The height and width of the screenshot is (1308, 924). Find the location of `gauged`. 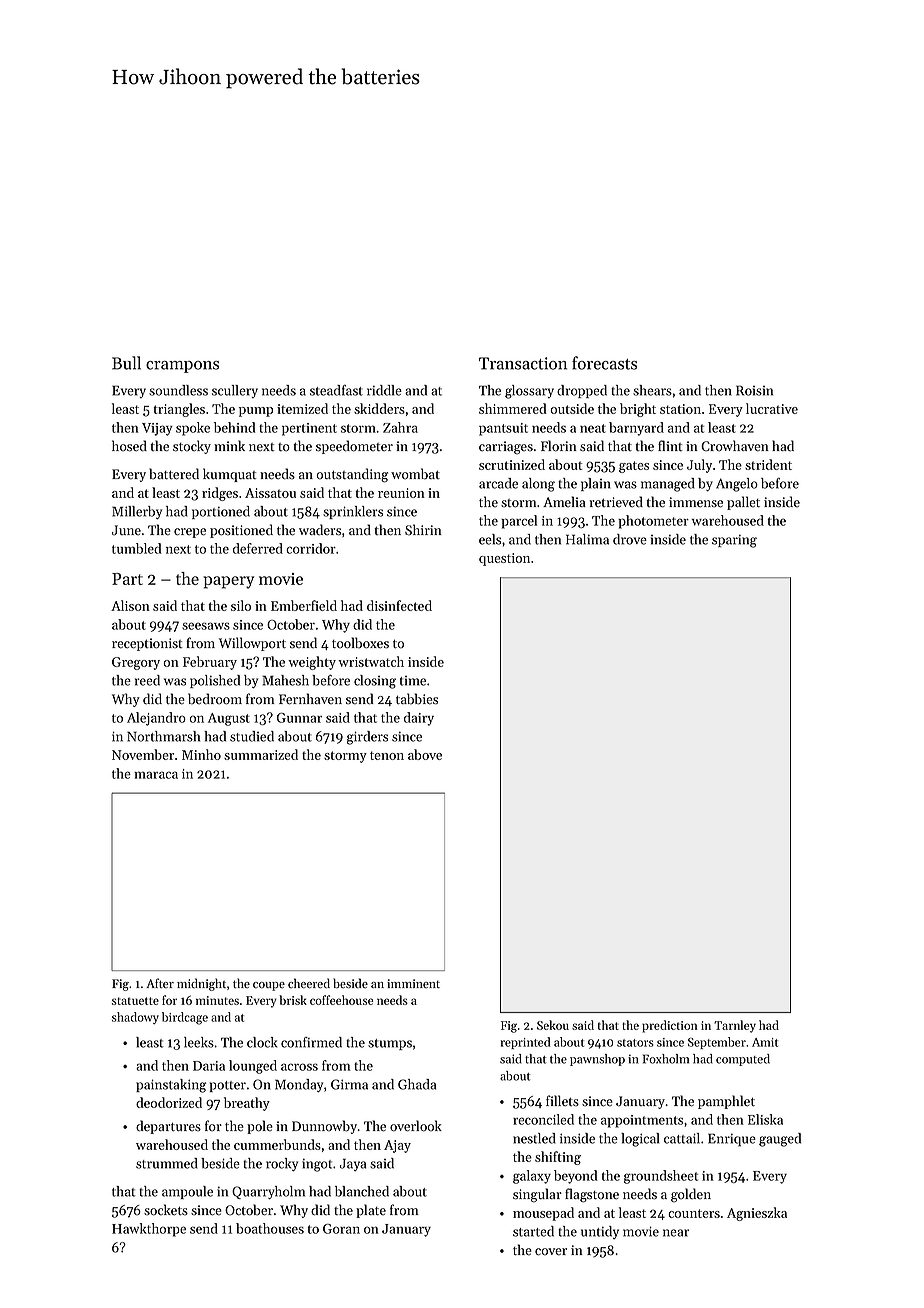

gauged is located at coordinates (780, 1140).
